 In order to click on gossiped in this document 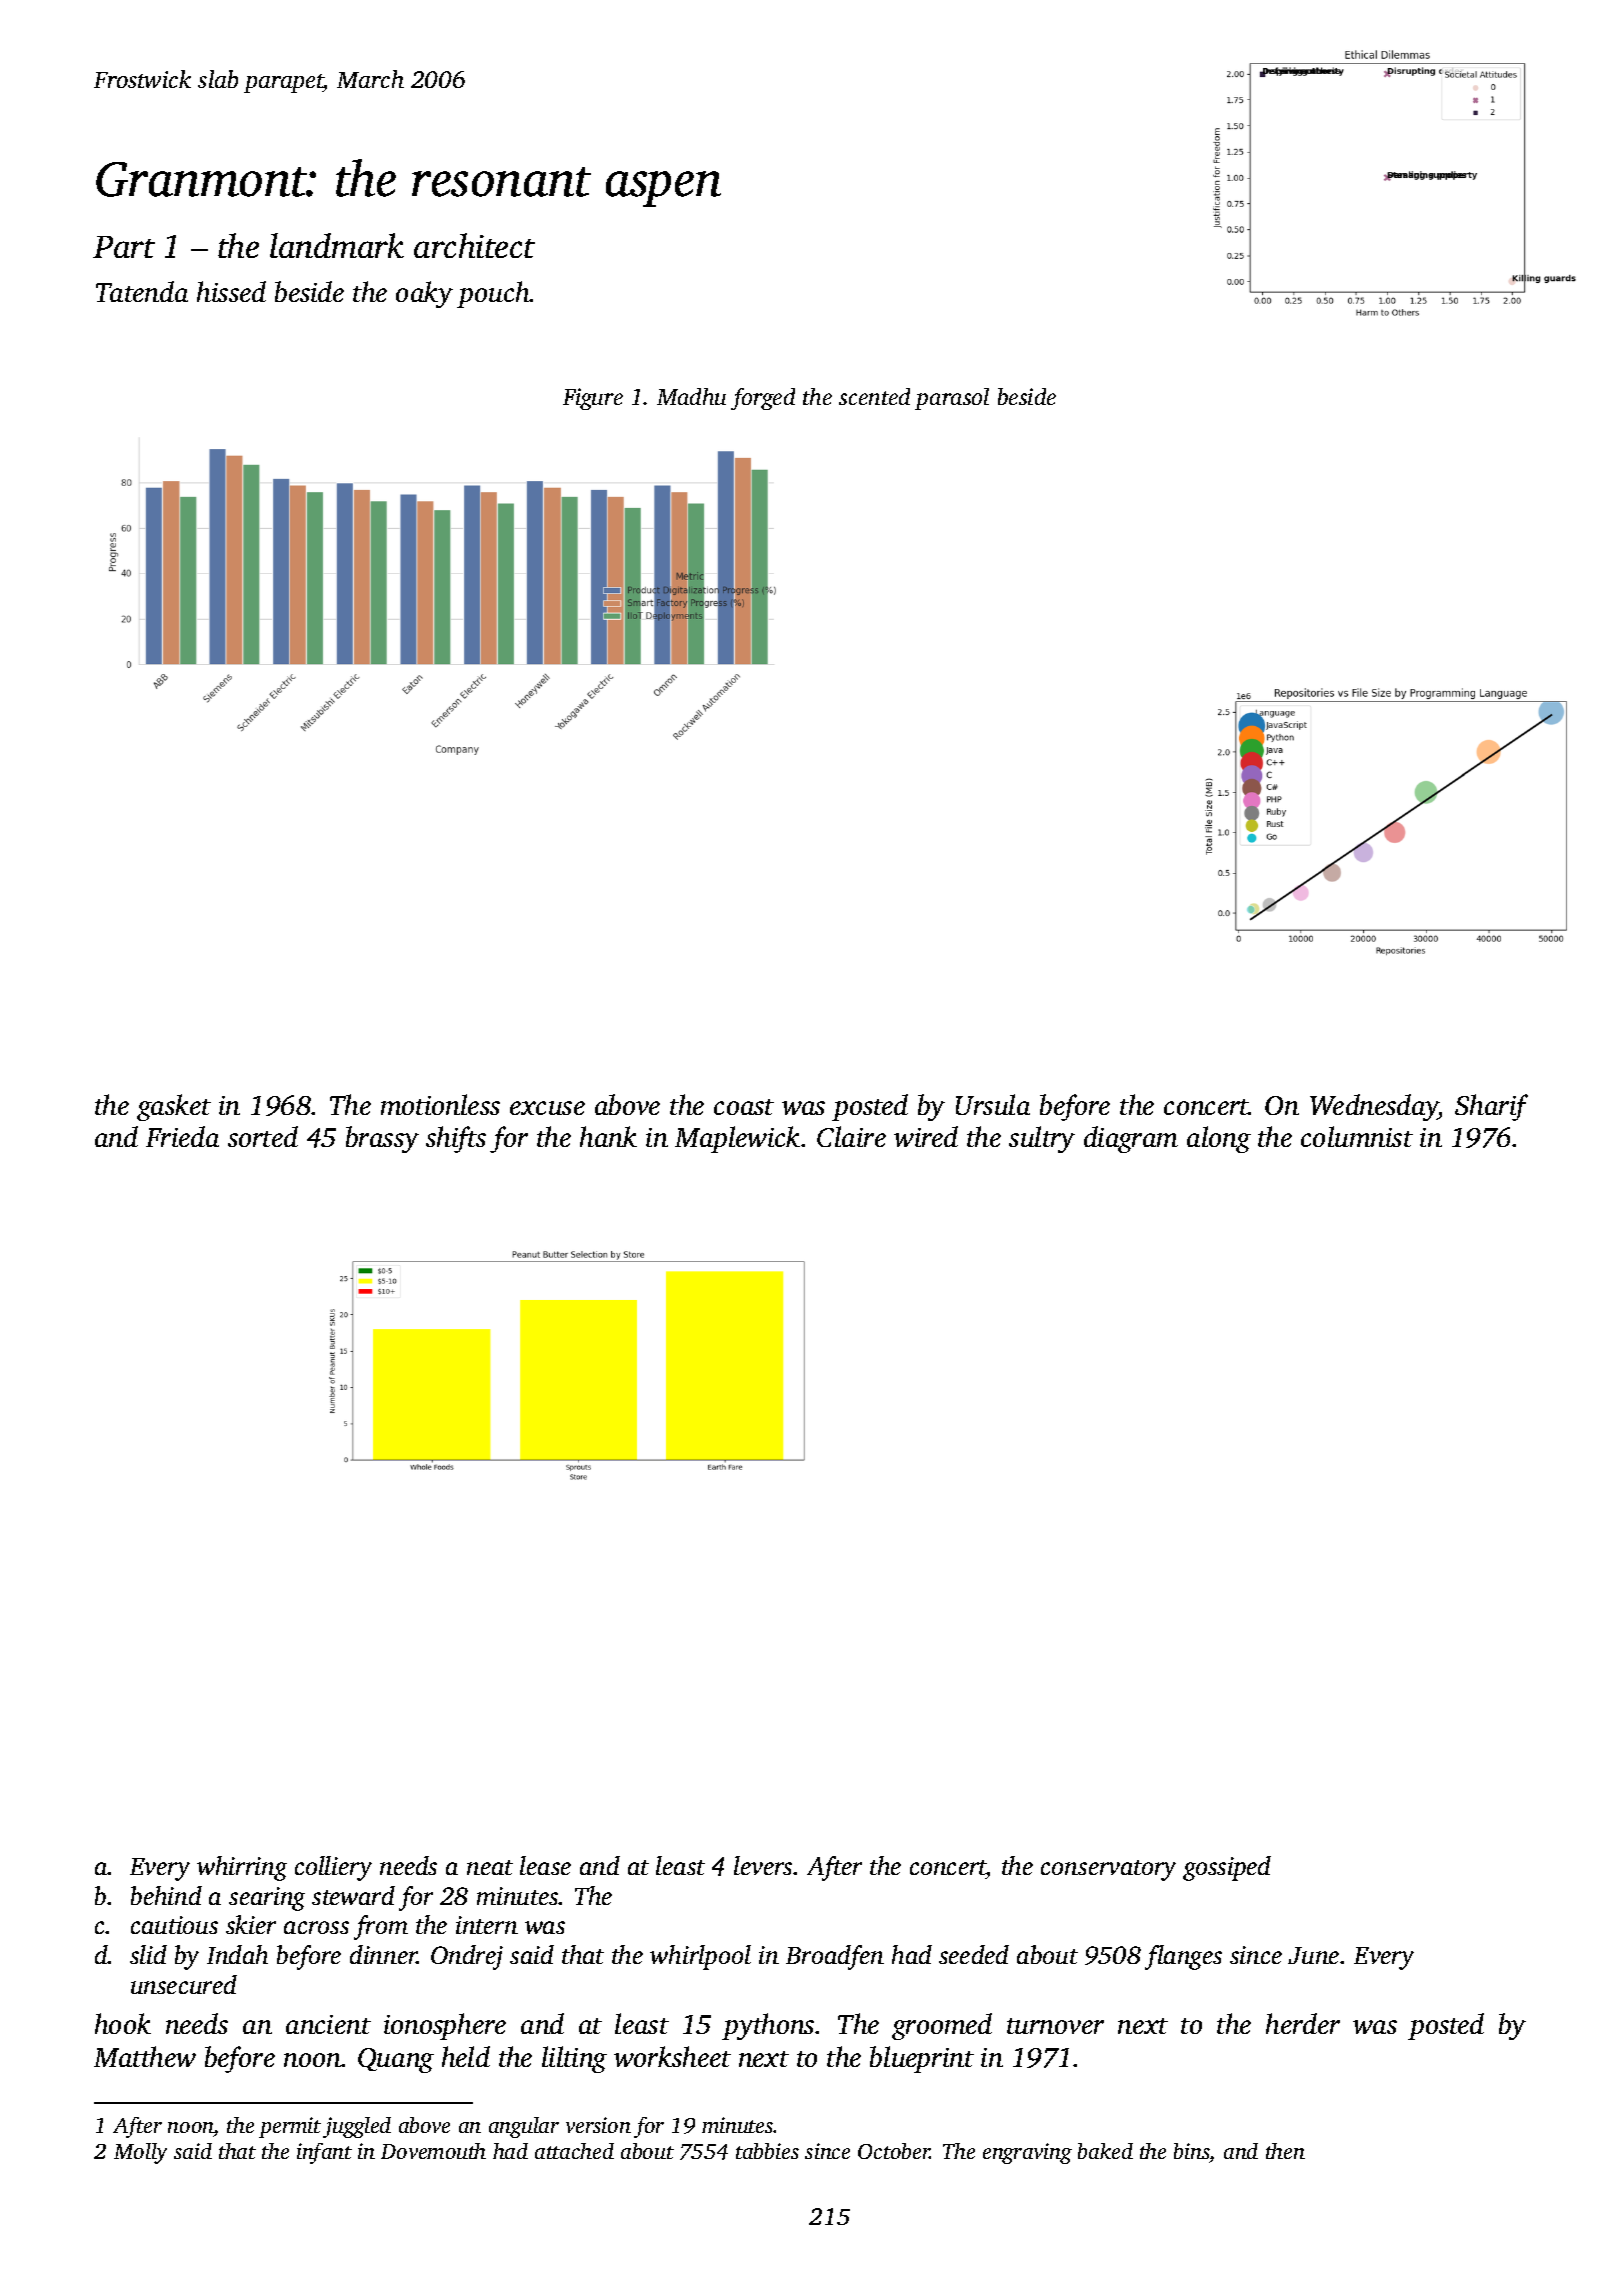, I will do `click(1227, 1868)`.
